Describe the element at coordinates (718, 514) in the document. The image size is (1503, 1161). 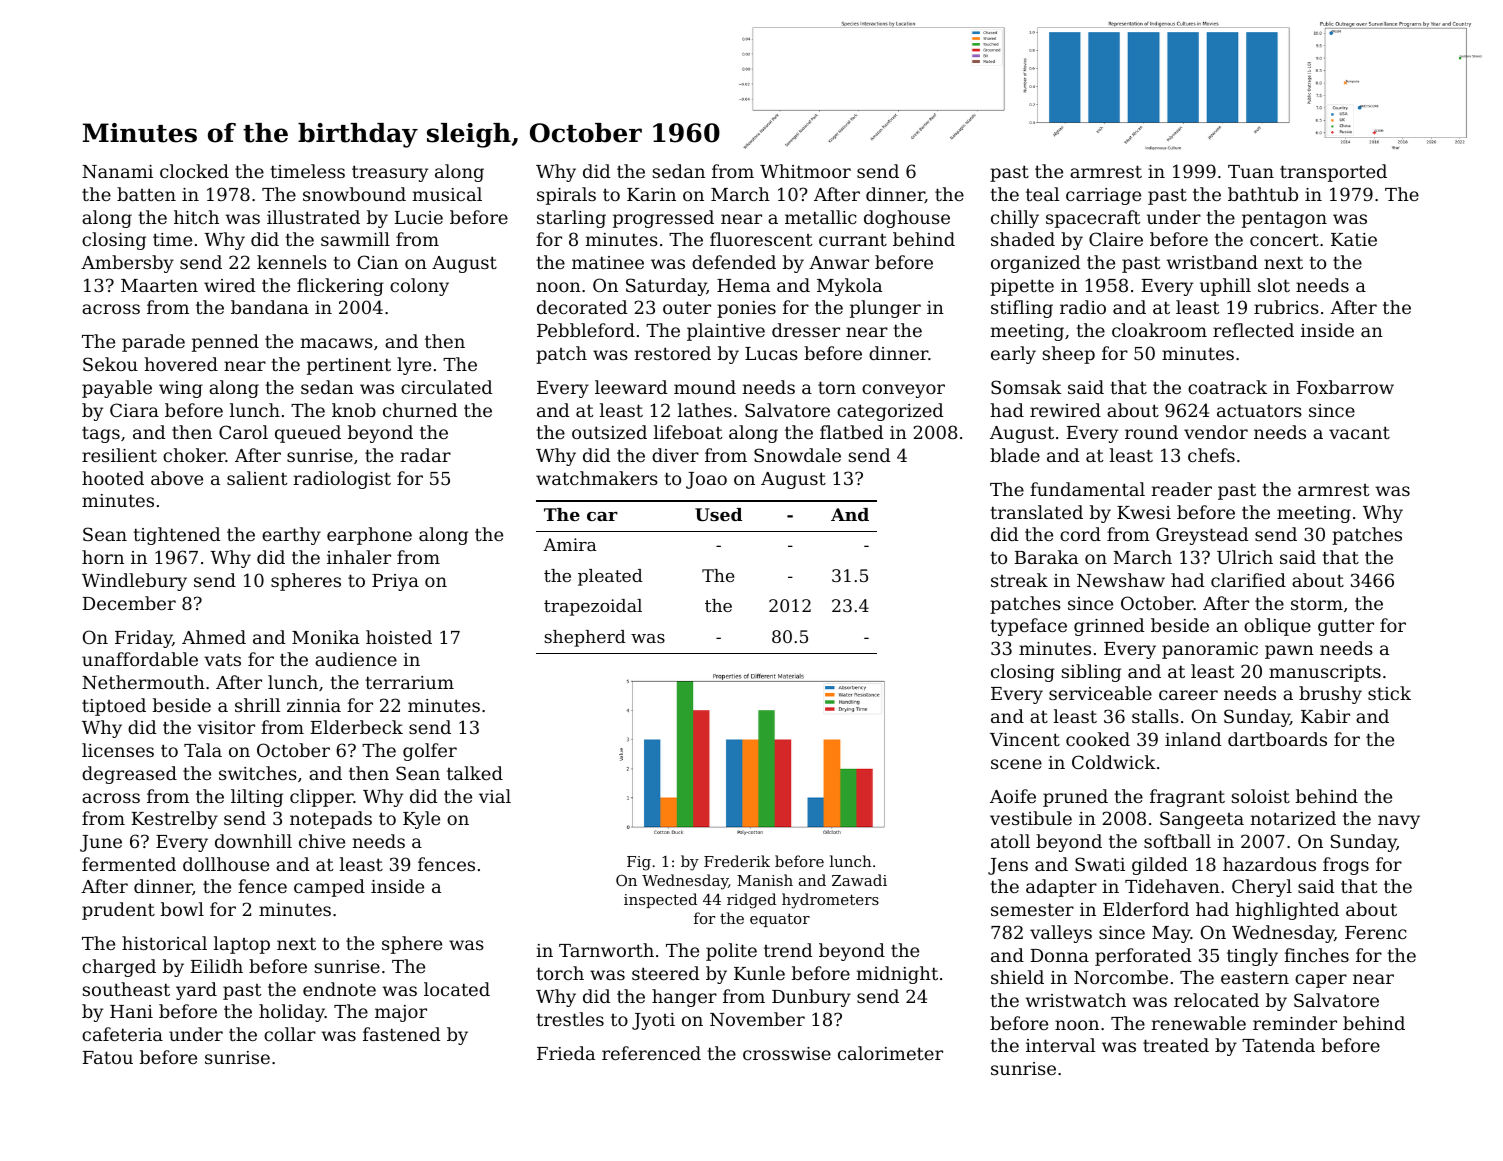
I see `Used` at that location.
